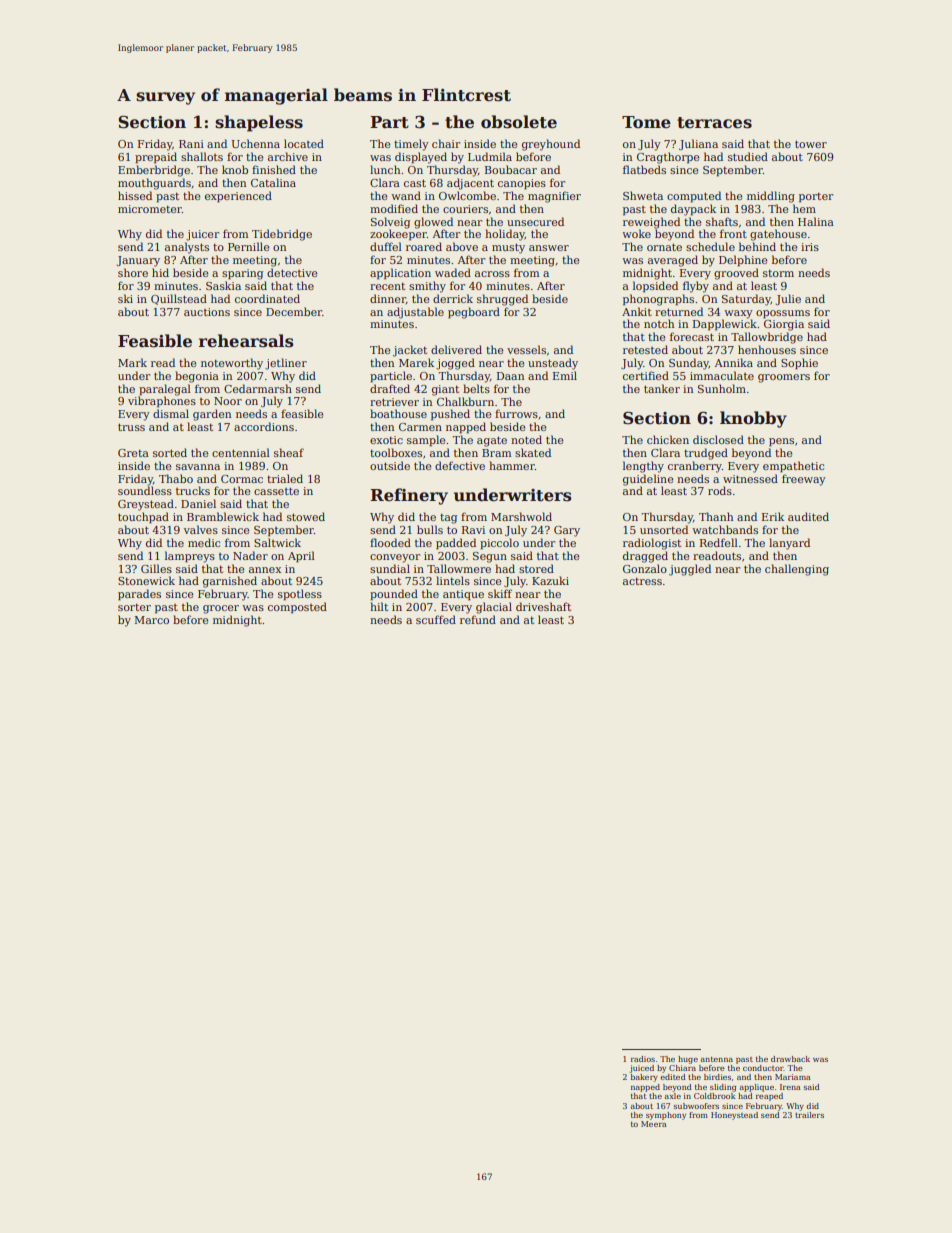 This screenshot has width=952, height=1233. What do you see at coordinates (641, 1069) in the screenshot?
I see `juiced` at bounding box center [641, 1069].
